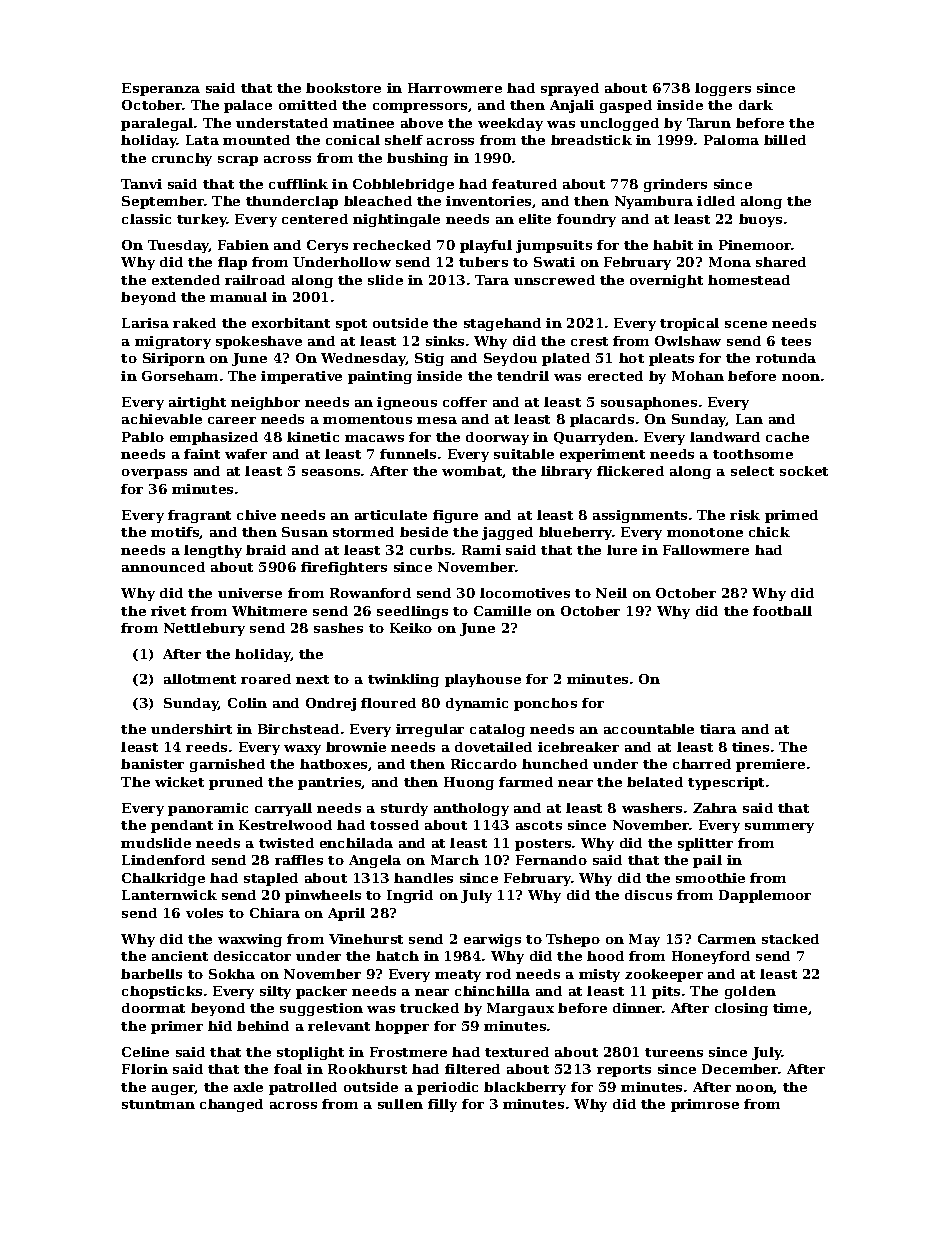 The width and height of the page is (952, 1233). I want to click on elite, so click(535, 219).
